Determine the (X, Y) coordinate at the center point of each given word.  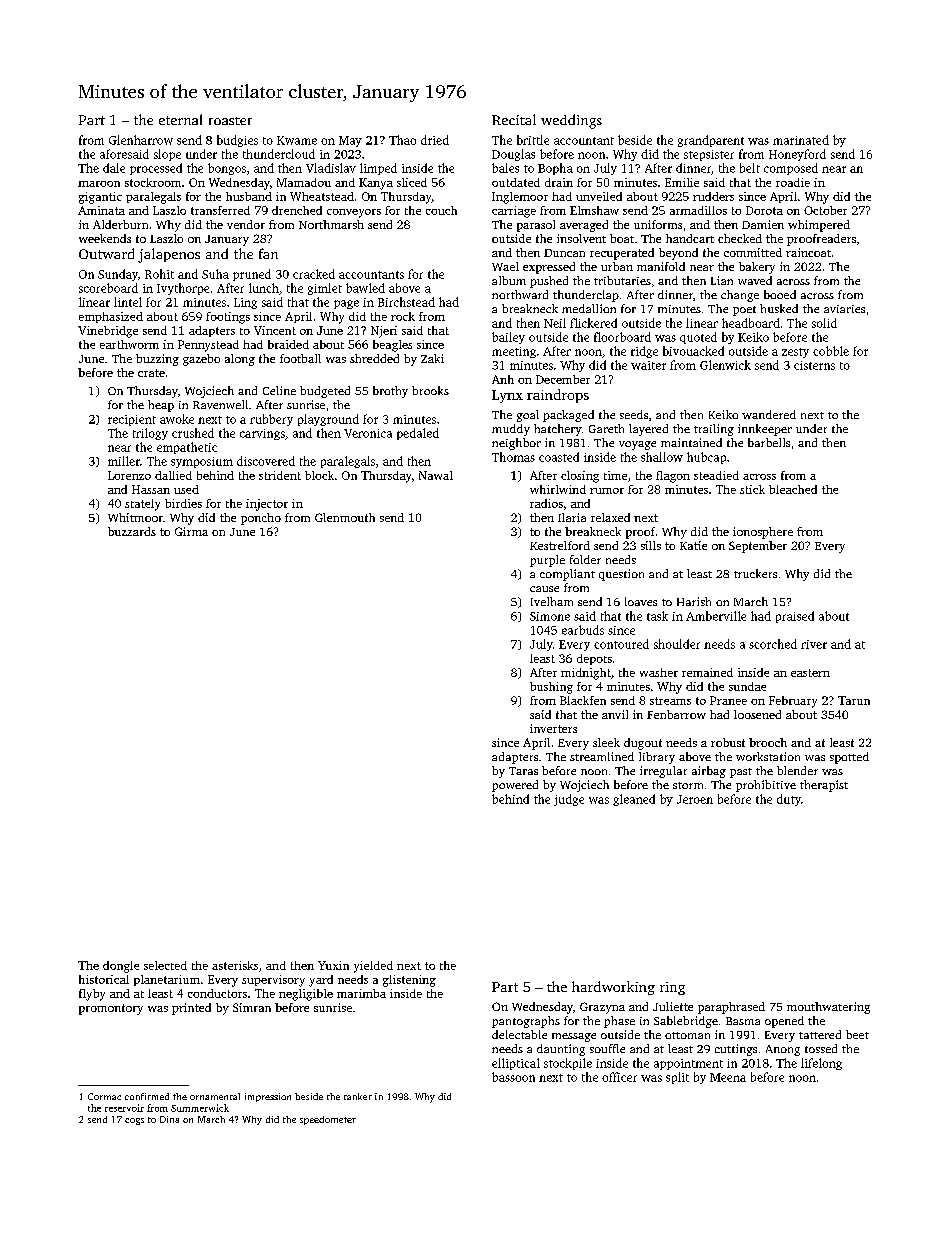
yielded (373, 967)
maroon (99, 184)
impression (268, 1097)
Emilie (682, 182)
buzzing (157, 360)
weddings (571, 121)
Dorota (764, 210)
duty (789, 800)
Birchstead (406, 302)
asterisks (235, 965)
